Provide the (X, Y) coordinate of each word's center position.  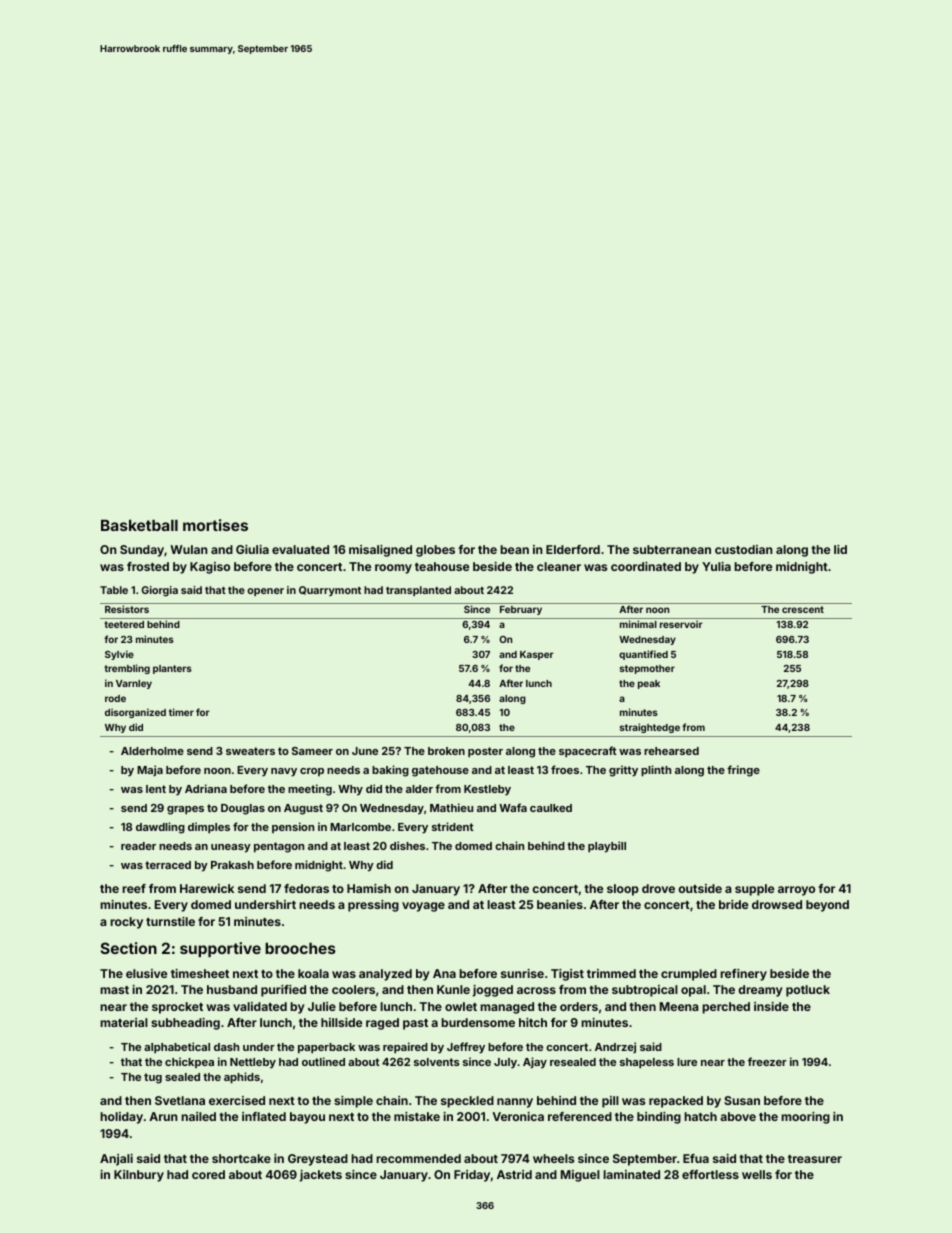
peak (649, 684)
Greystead (318, 1160)
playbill (607, 847)
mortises (215, 525)
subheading (185, 1024)
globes (435, 551)
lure (687, 1062)
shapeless (647, 1063)
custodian (744, 549)
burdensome (478, 1022)
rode (115, 698)
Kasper (537, 655)
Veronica (518, 1116)
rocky (126, 923)
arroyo (796, 891)
